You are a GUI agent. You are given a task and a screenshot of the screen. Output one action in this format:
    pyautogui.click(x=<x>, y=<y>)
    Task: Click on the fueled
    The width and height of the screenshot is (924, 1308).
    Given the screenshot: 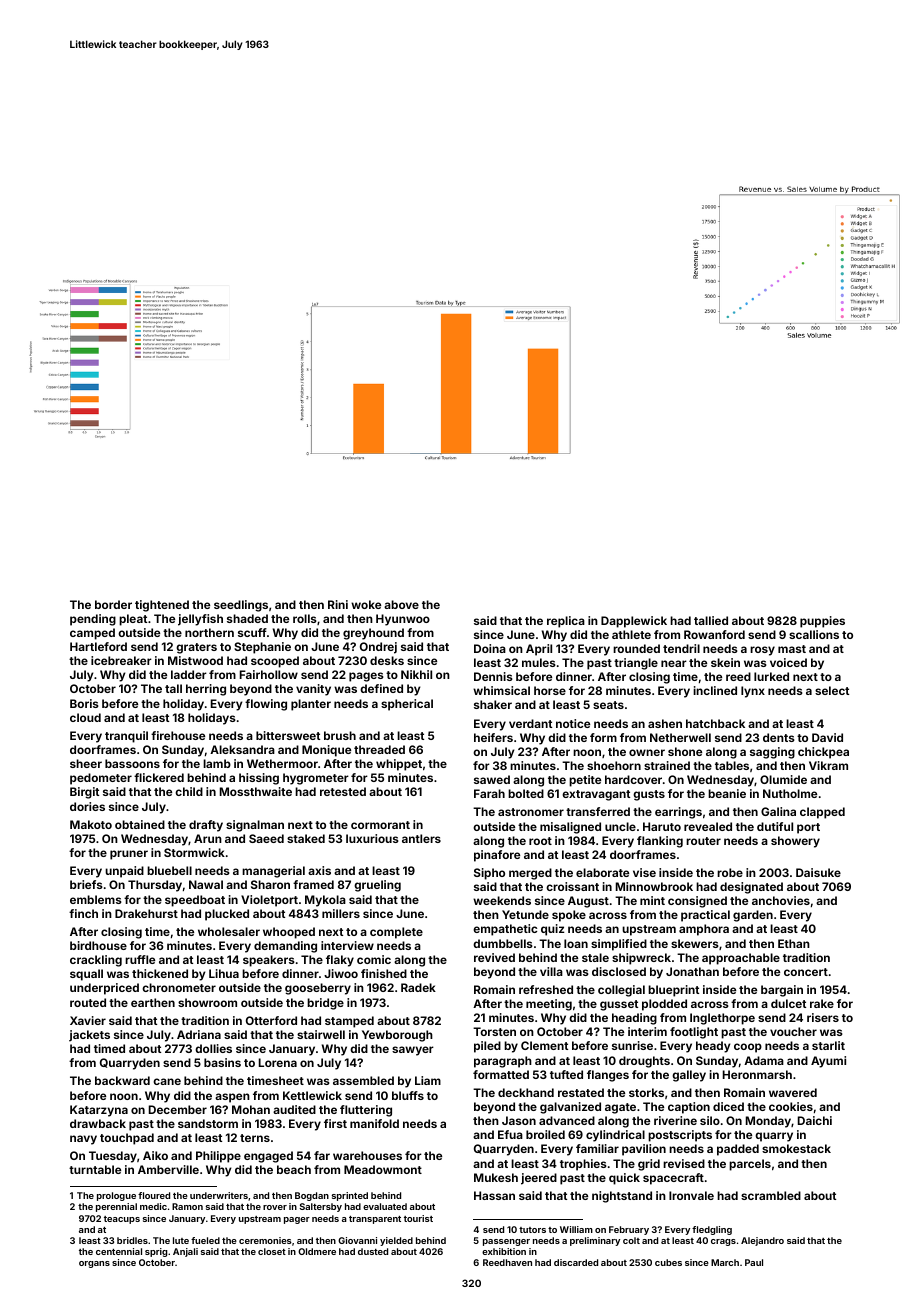 What is the action you would take?
    pyautogui.click(x=205, y=1240)
